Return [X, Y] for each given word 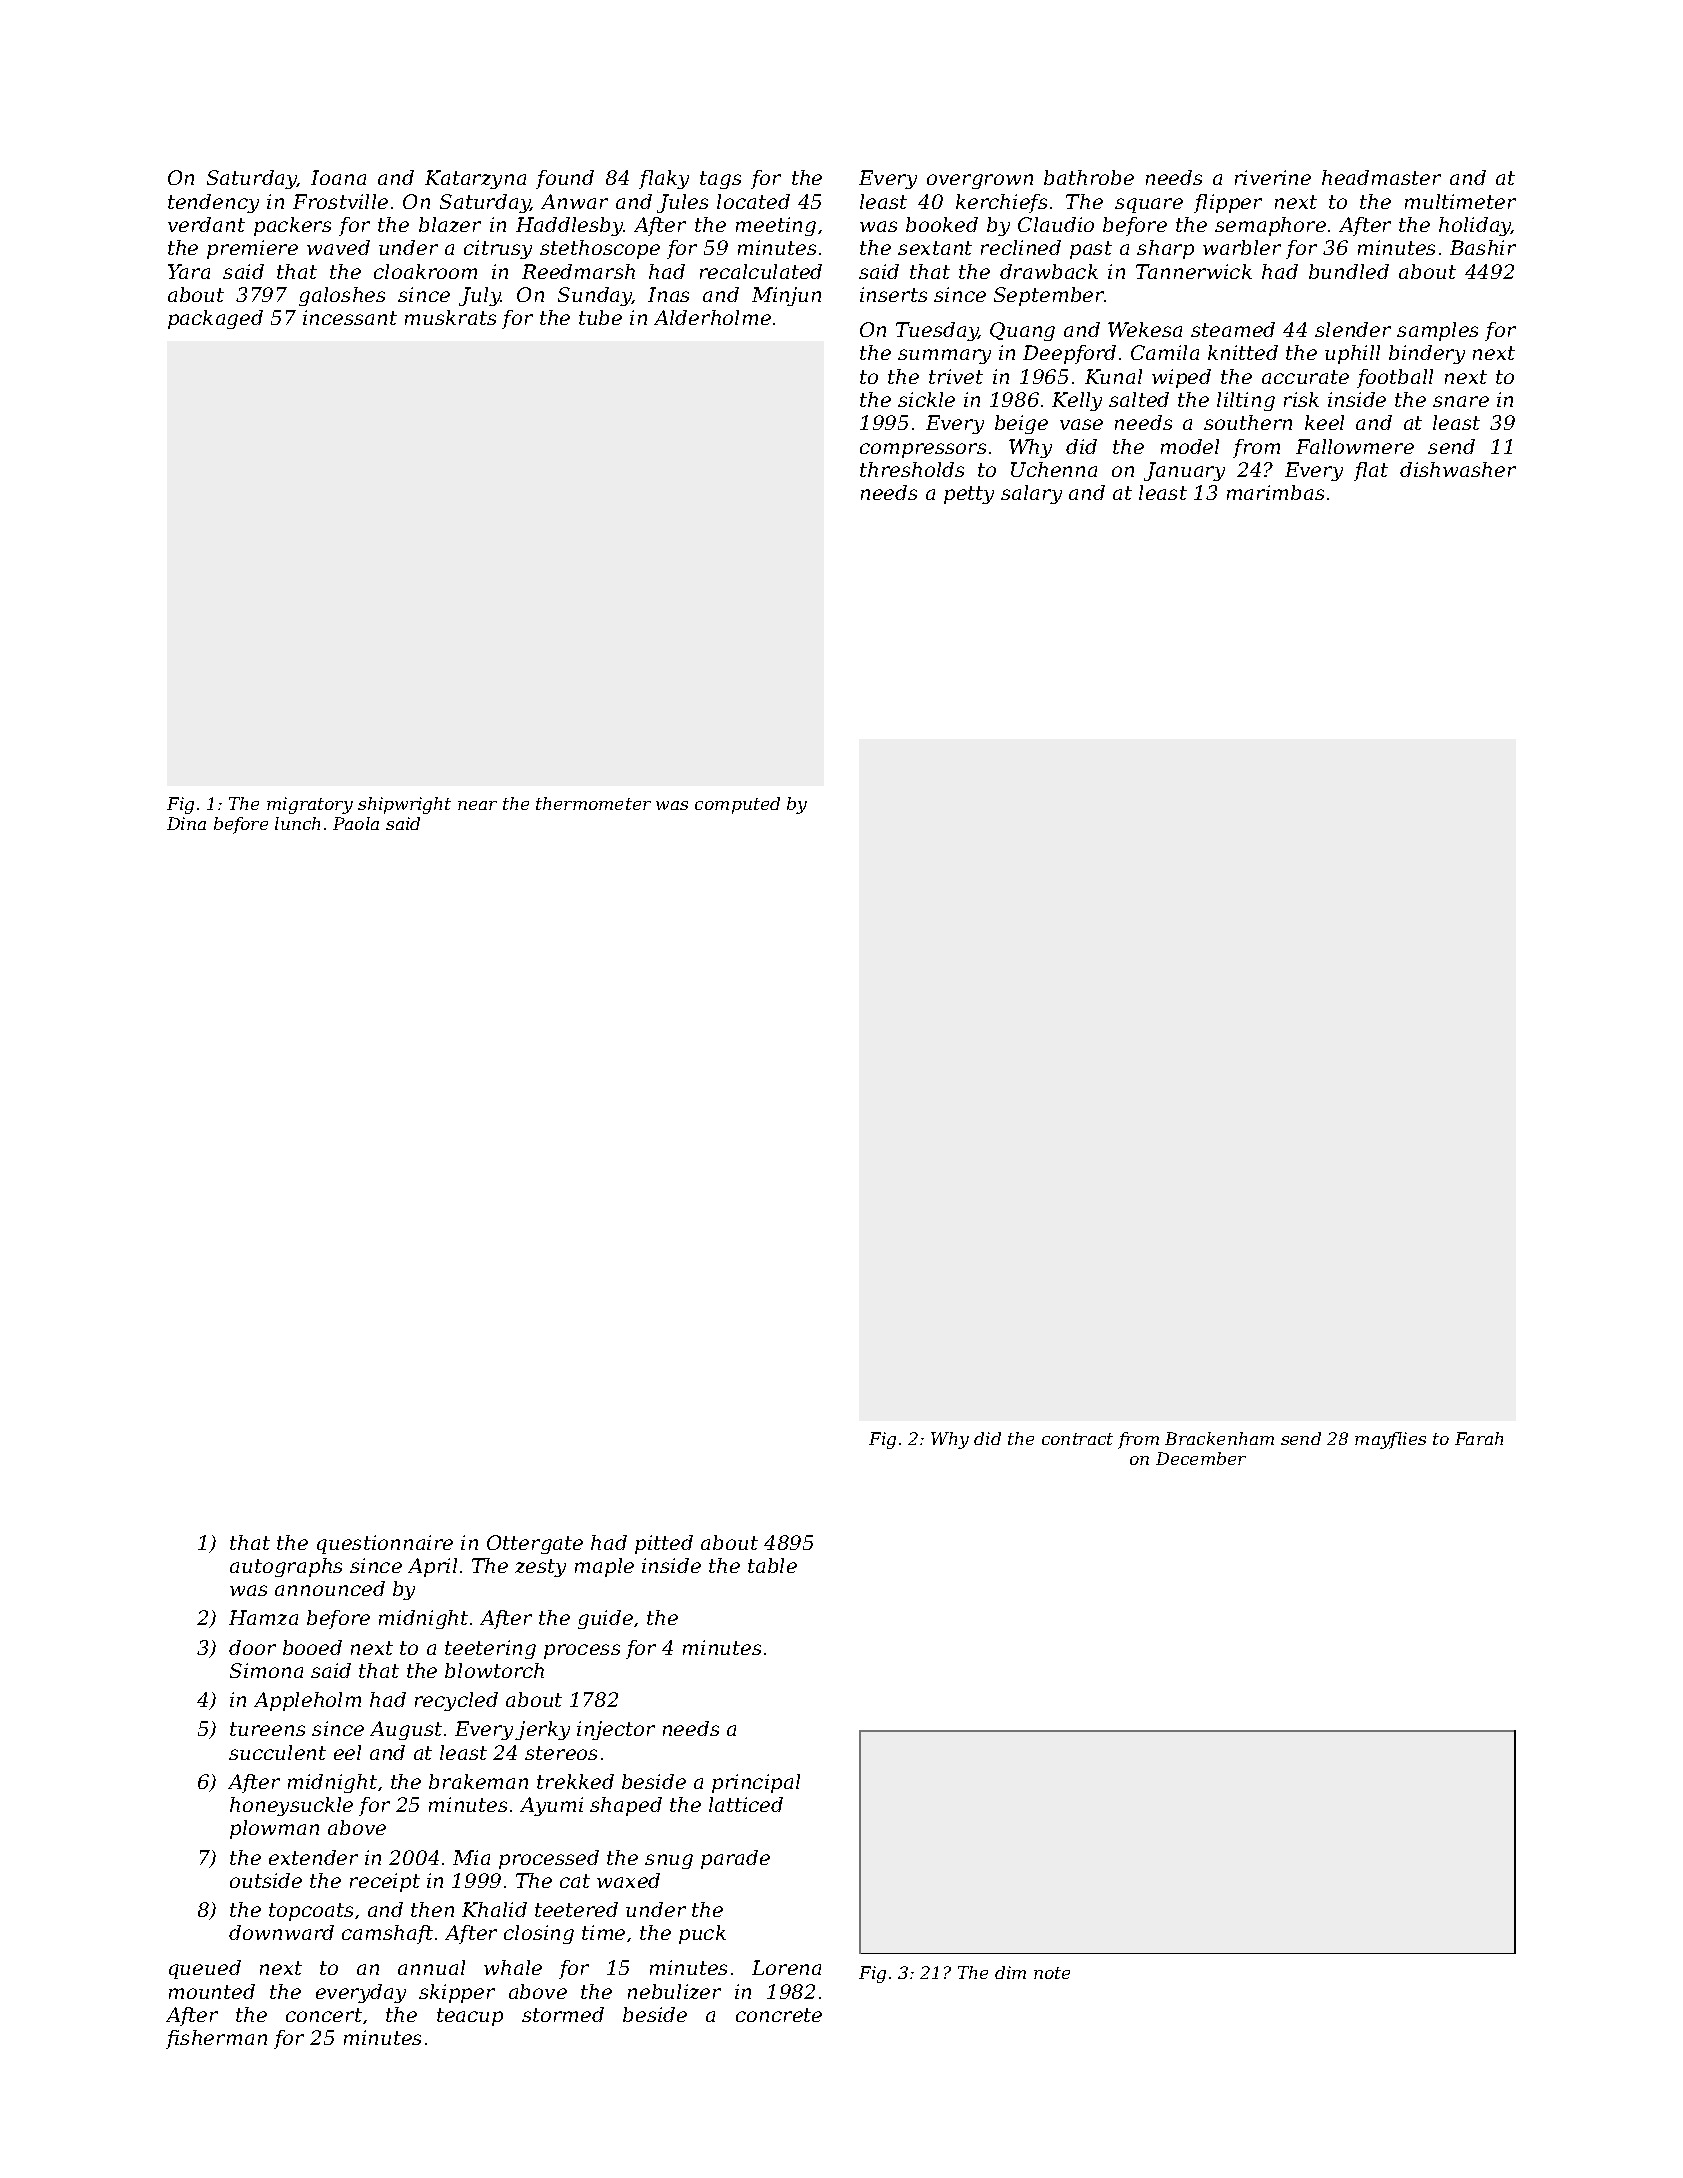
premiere [252, 249]
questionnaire [385, 1544]
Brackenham [1219, 1438]
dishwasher [1458, 469]
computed [737, 805]
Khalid [494, 1909]
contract [1077, 1439]
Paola [356, 823]
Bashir [1483, 247]
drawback [1049, 271]
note [1052, 1973]
